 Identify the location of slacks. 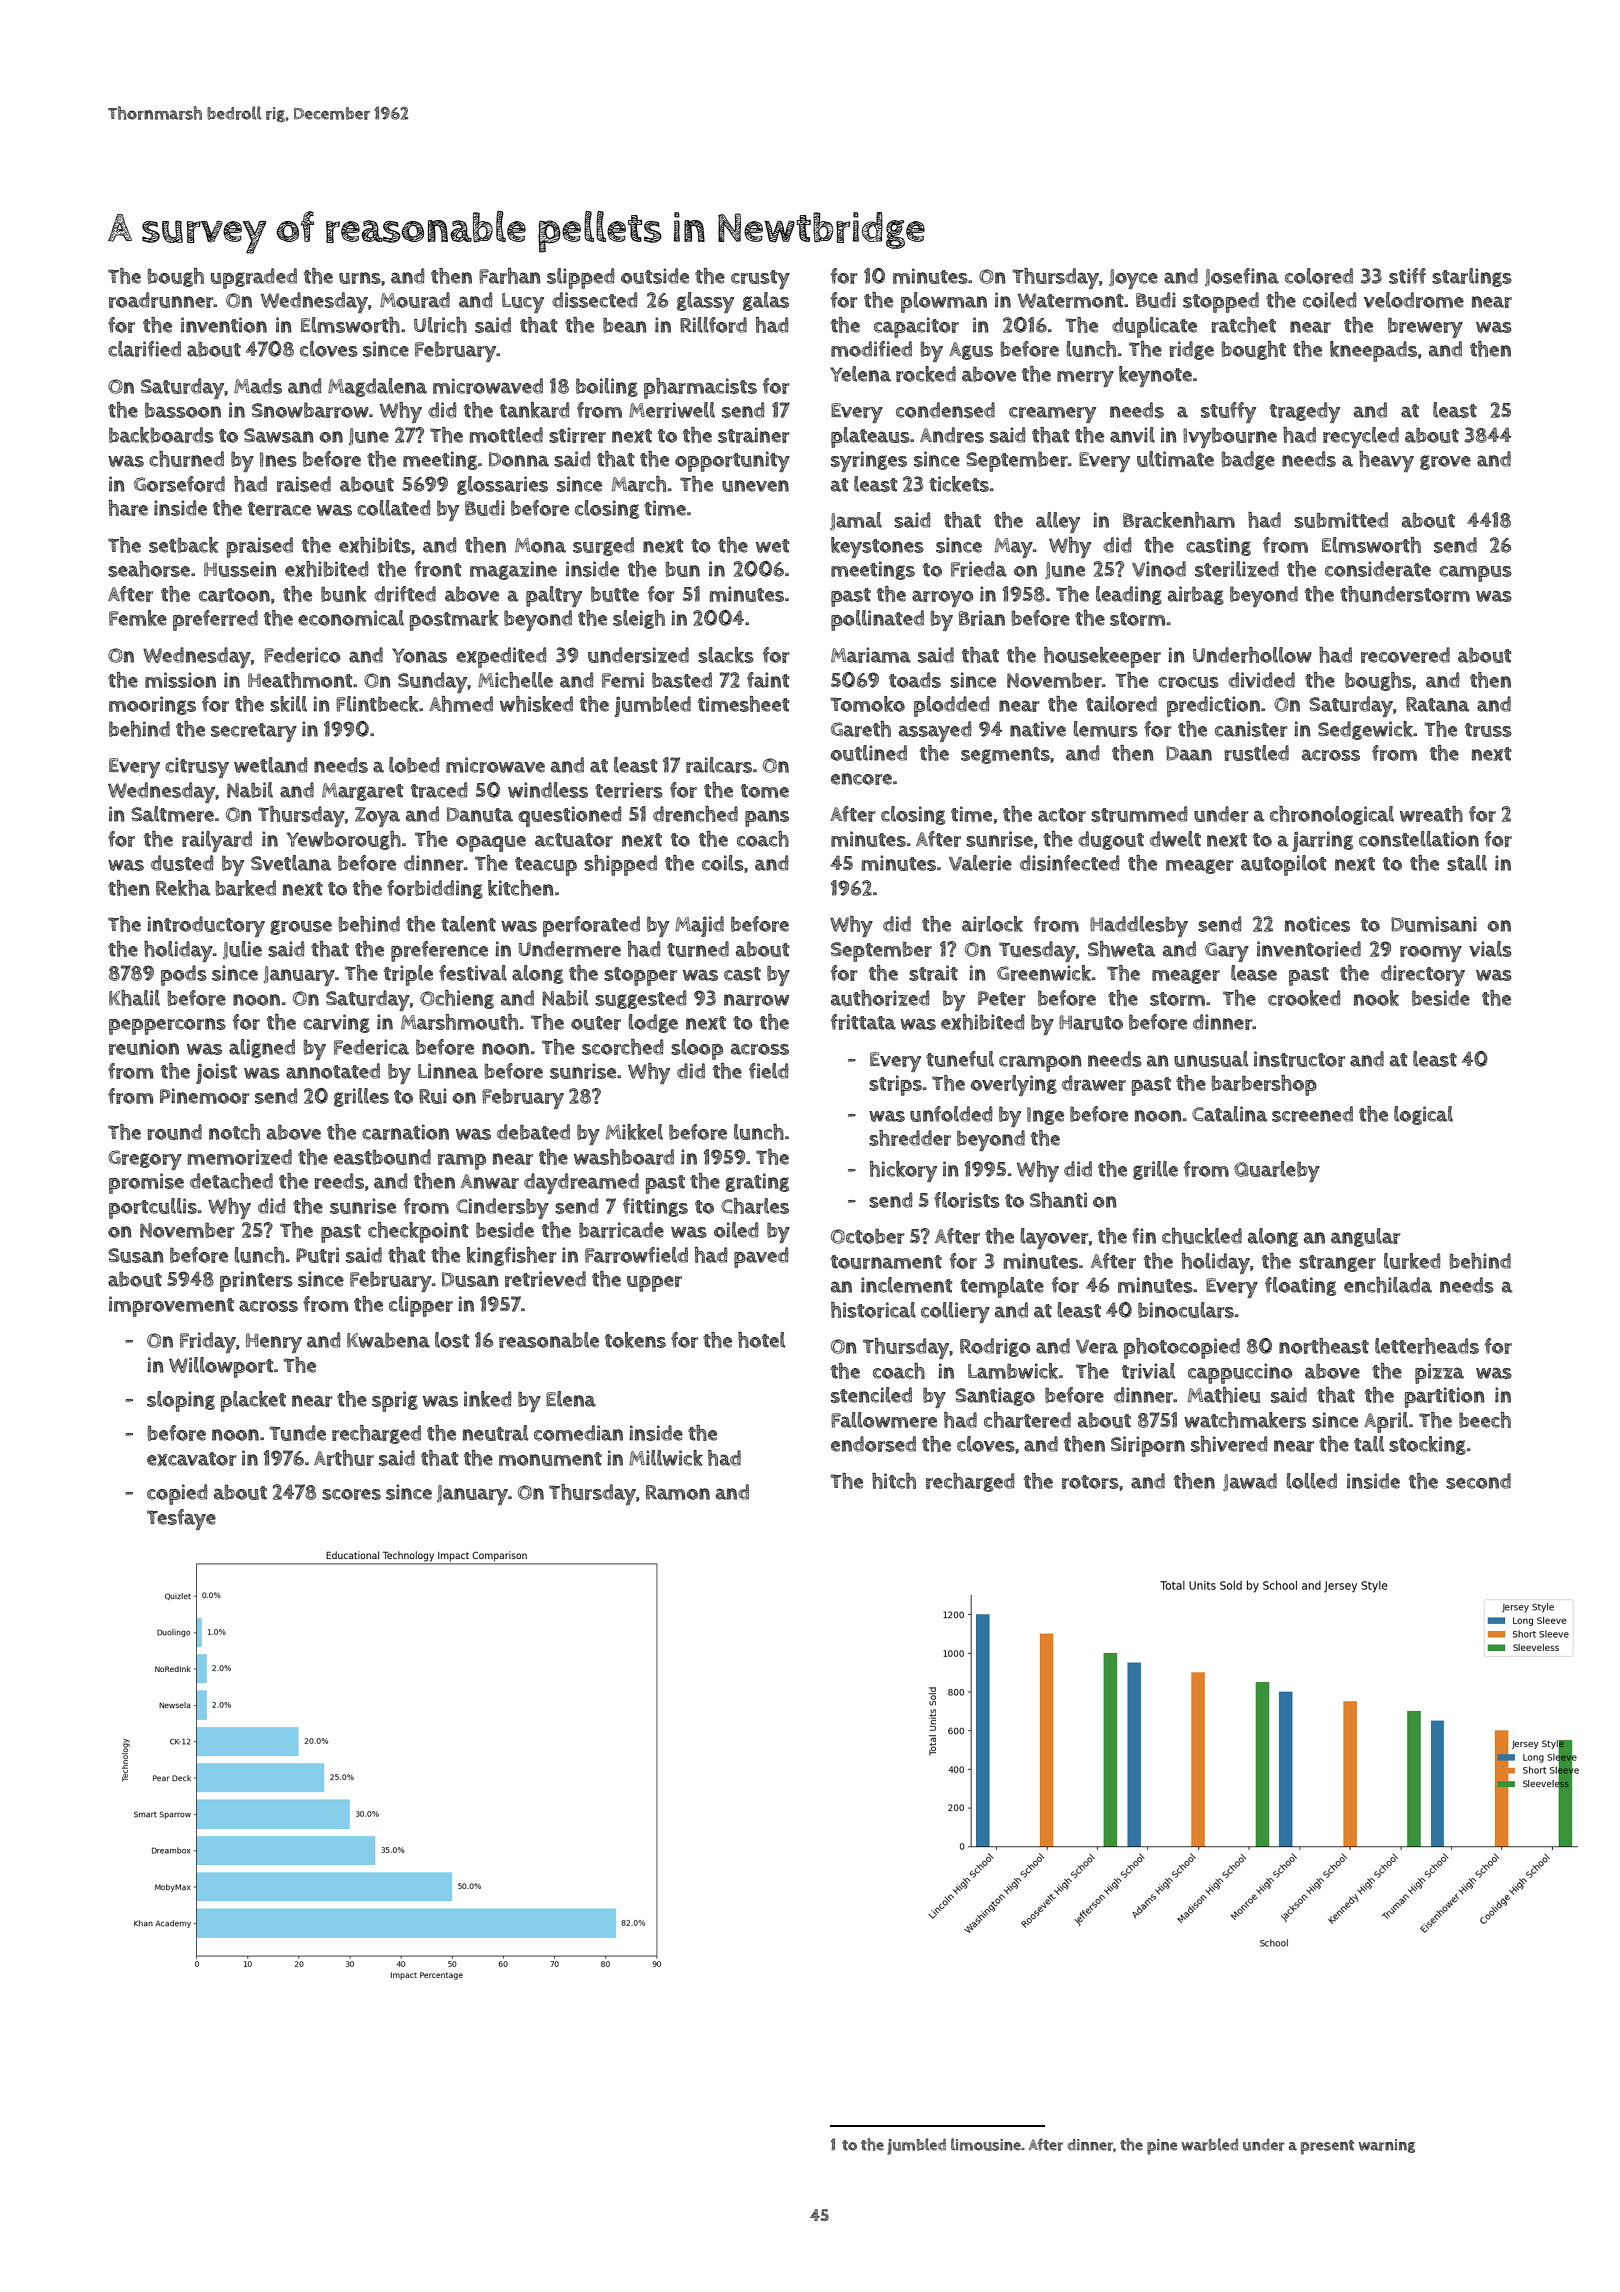
(726, 655).
